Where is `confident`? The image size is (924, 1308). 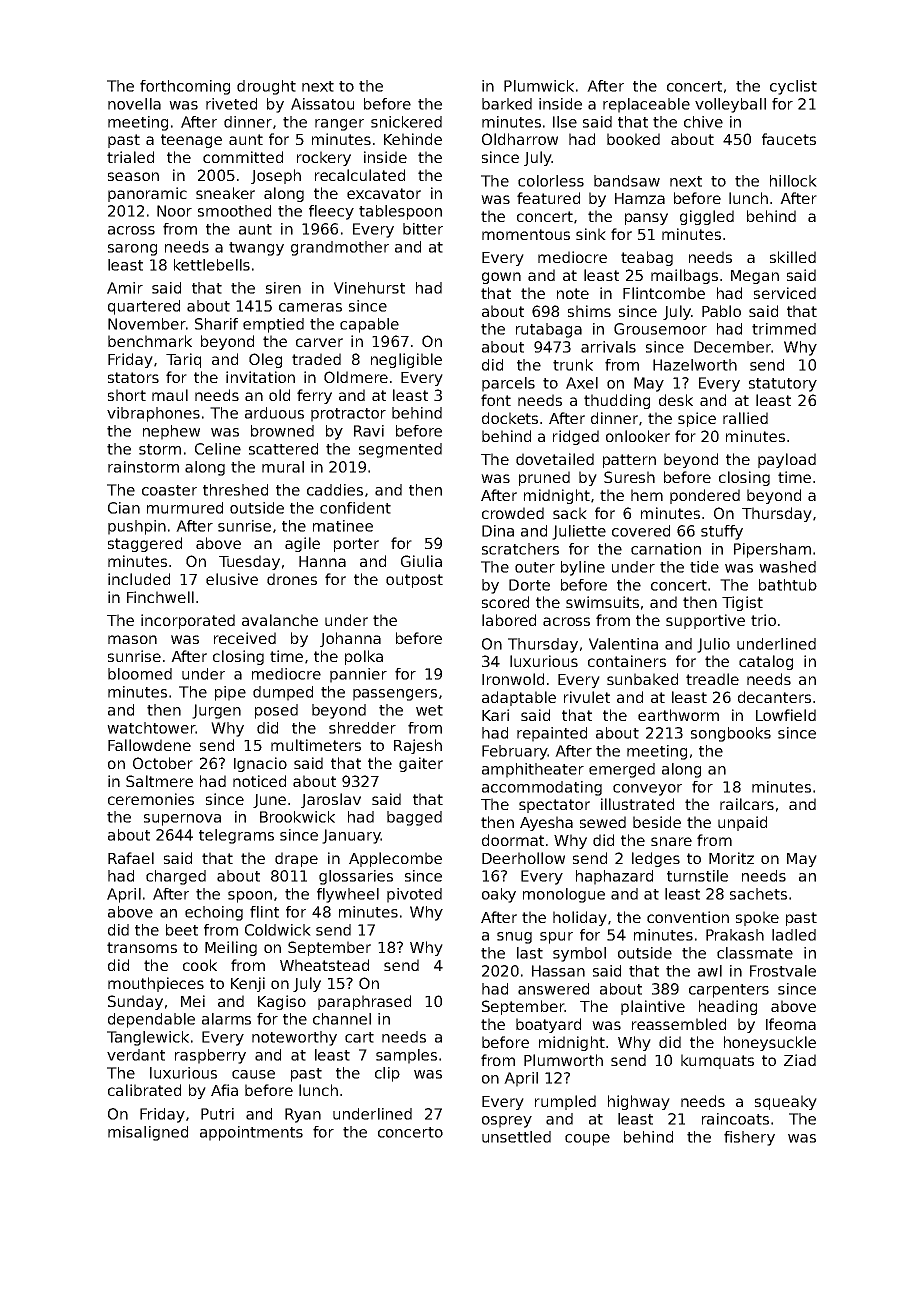
confident is located at coordinates (355, 508).
